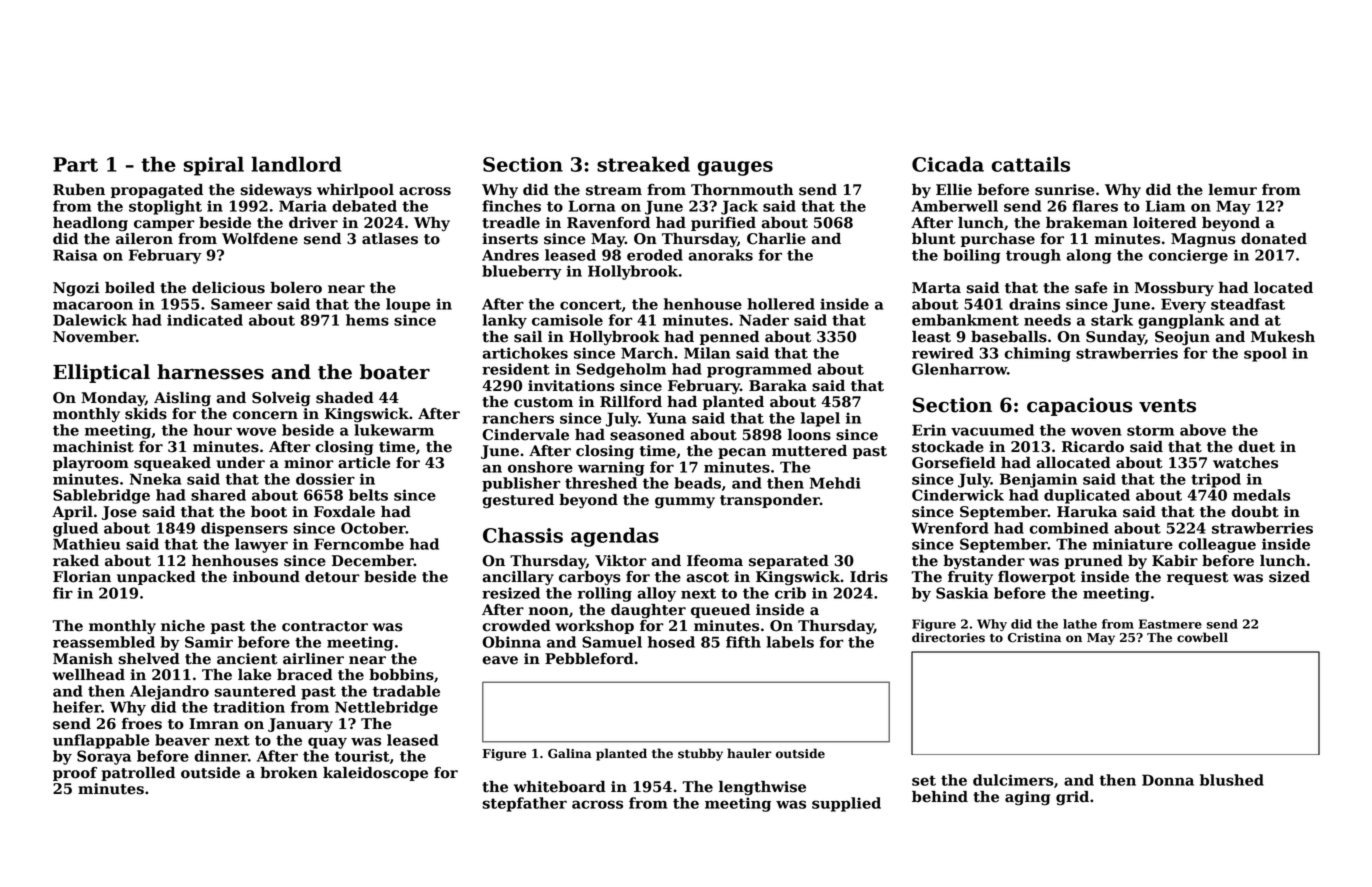  What do you see at coordinates (1087, 223) in the screenshot?
I see `brakeman` at bounding box center [1087, 223].
